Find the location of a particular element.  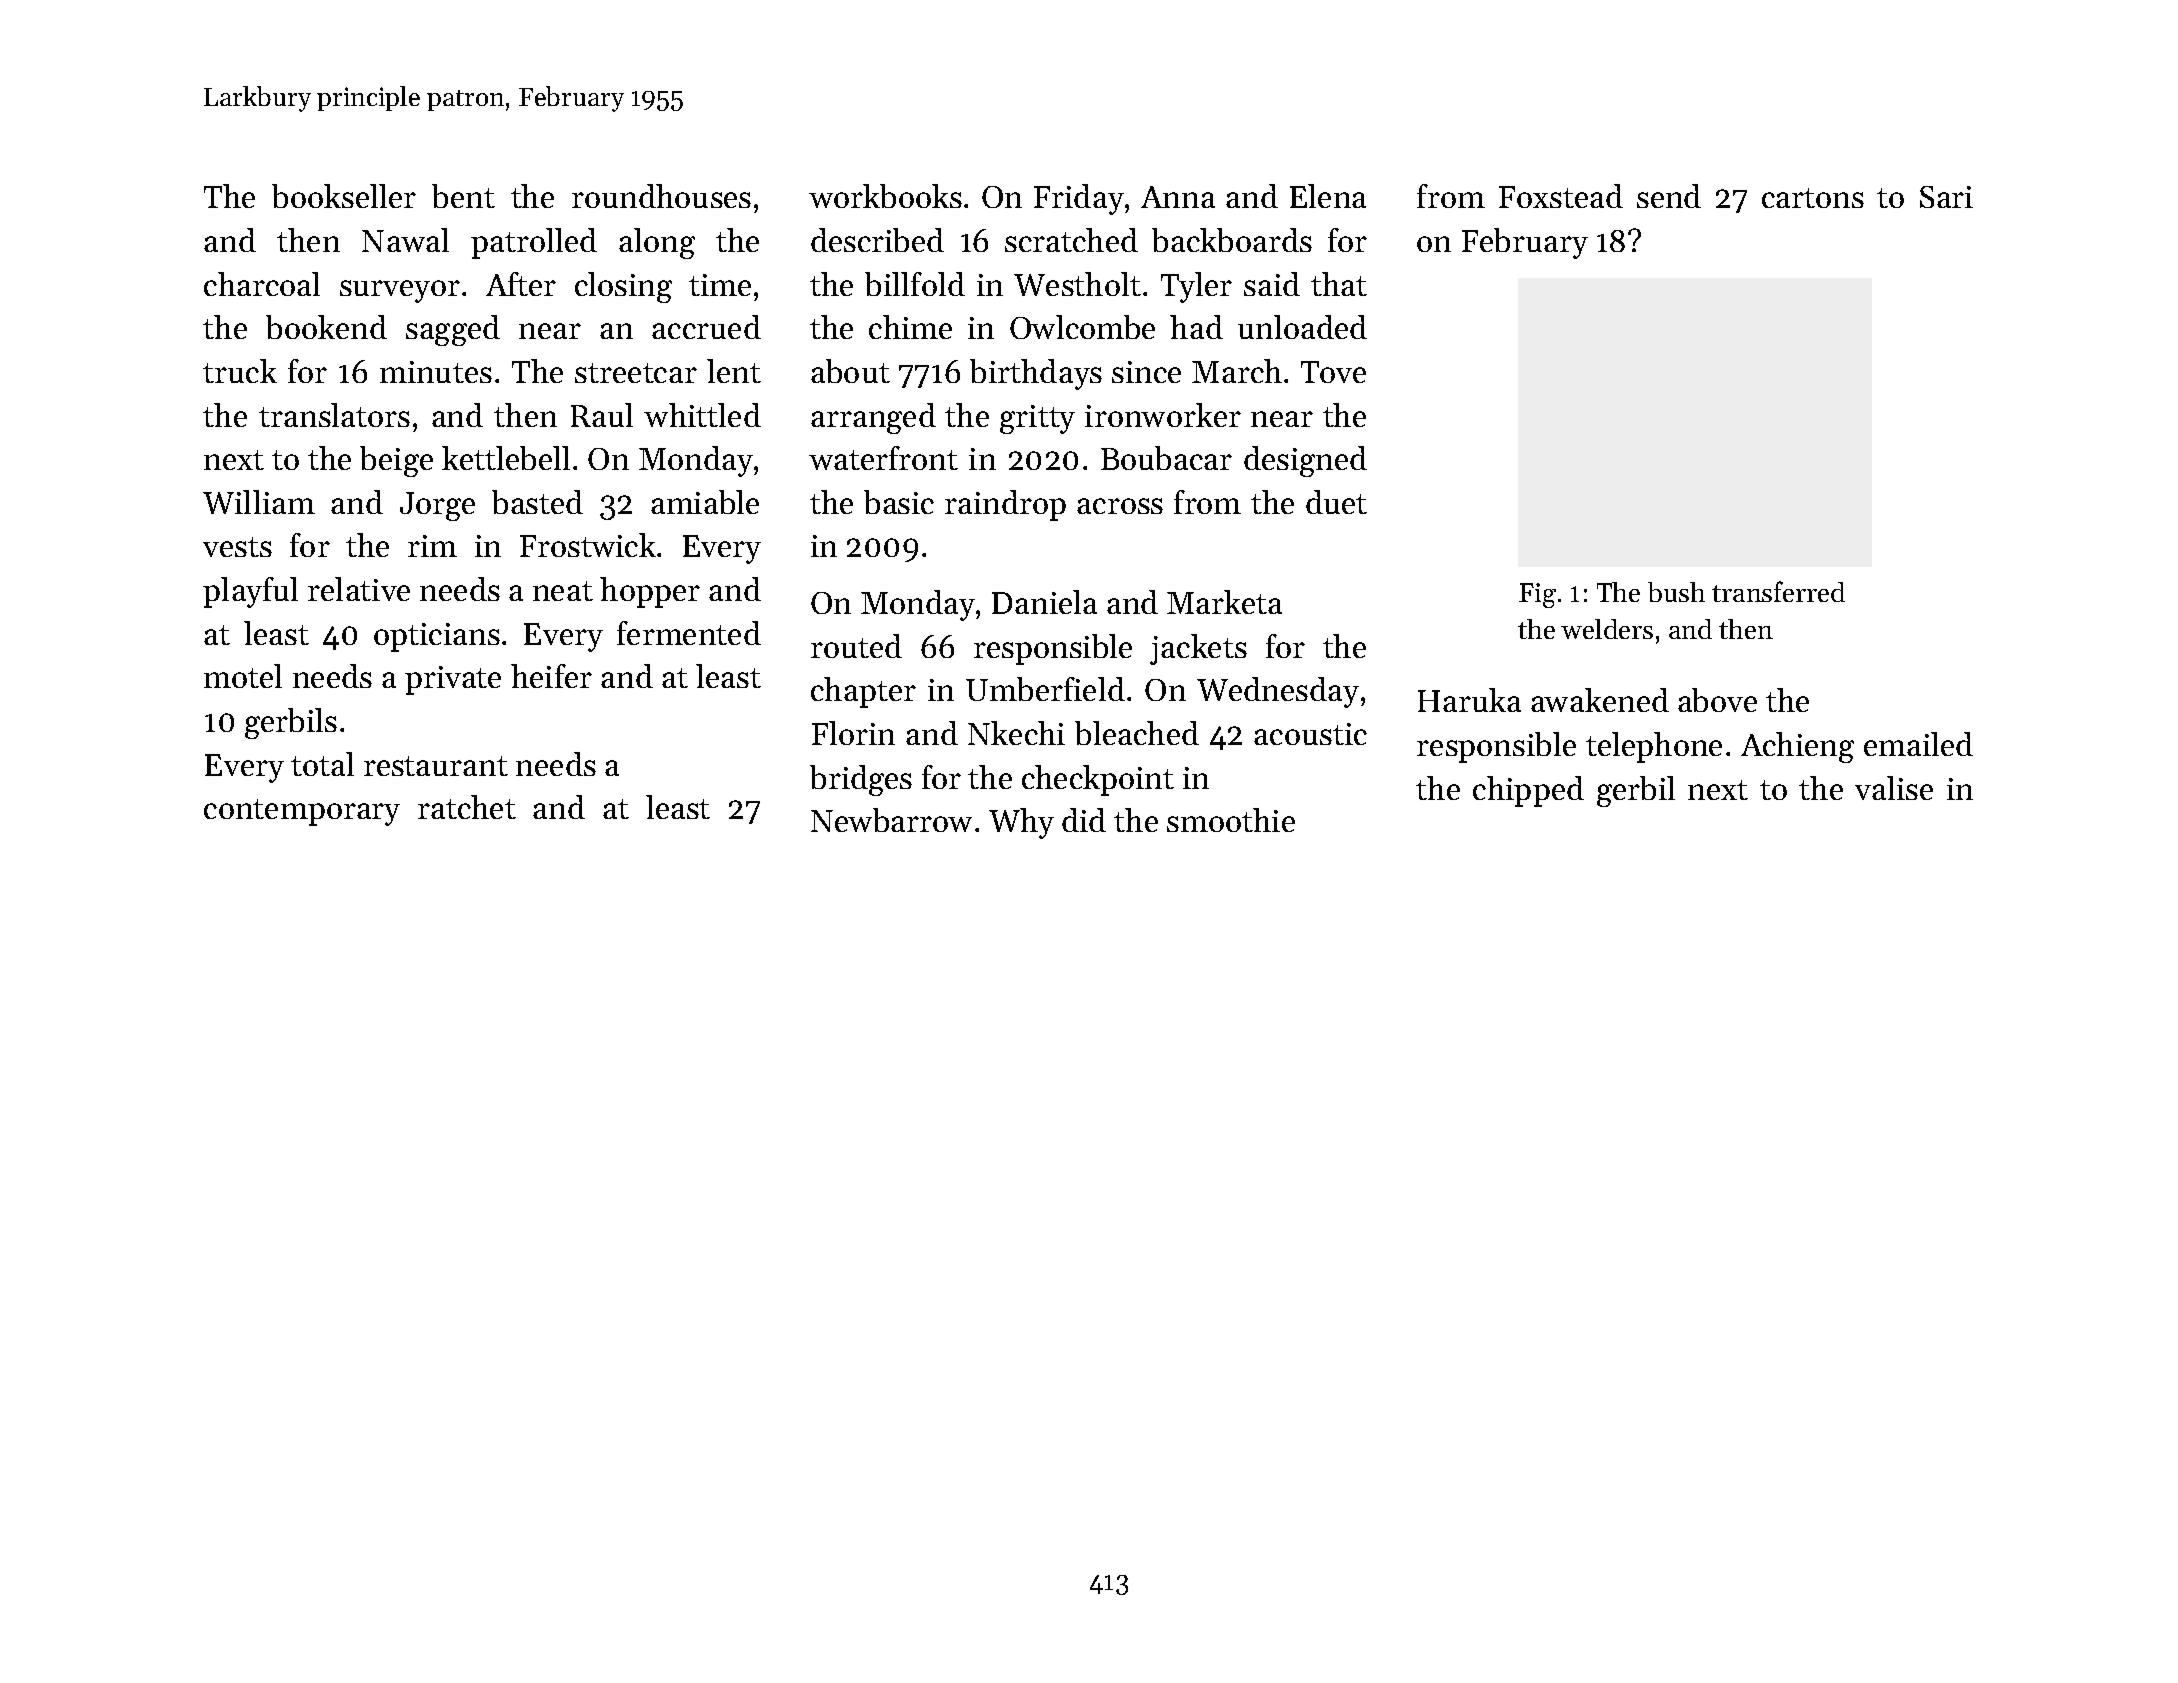

designed is located at coordinates (1305, 461).
